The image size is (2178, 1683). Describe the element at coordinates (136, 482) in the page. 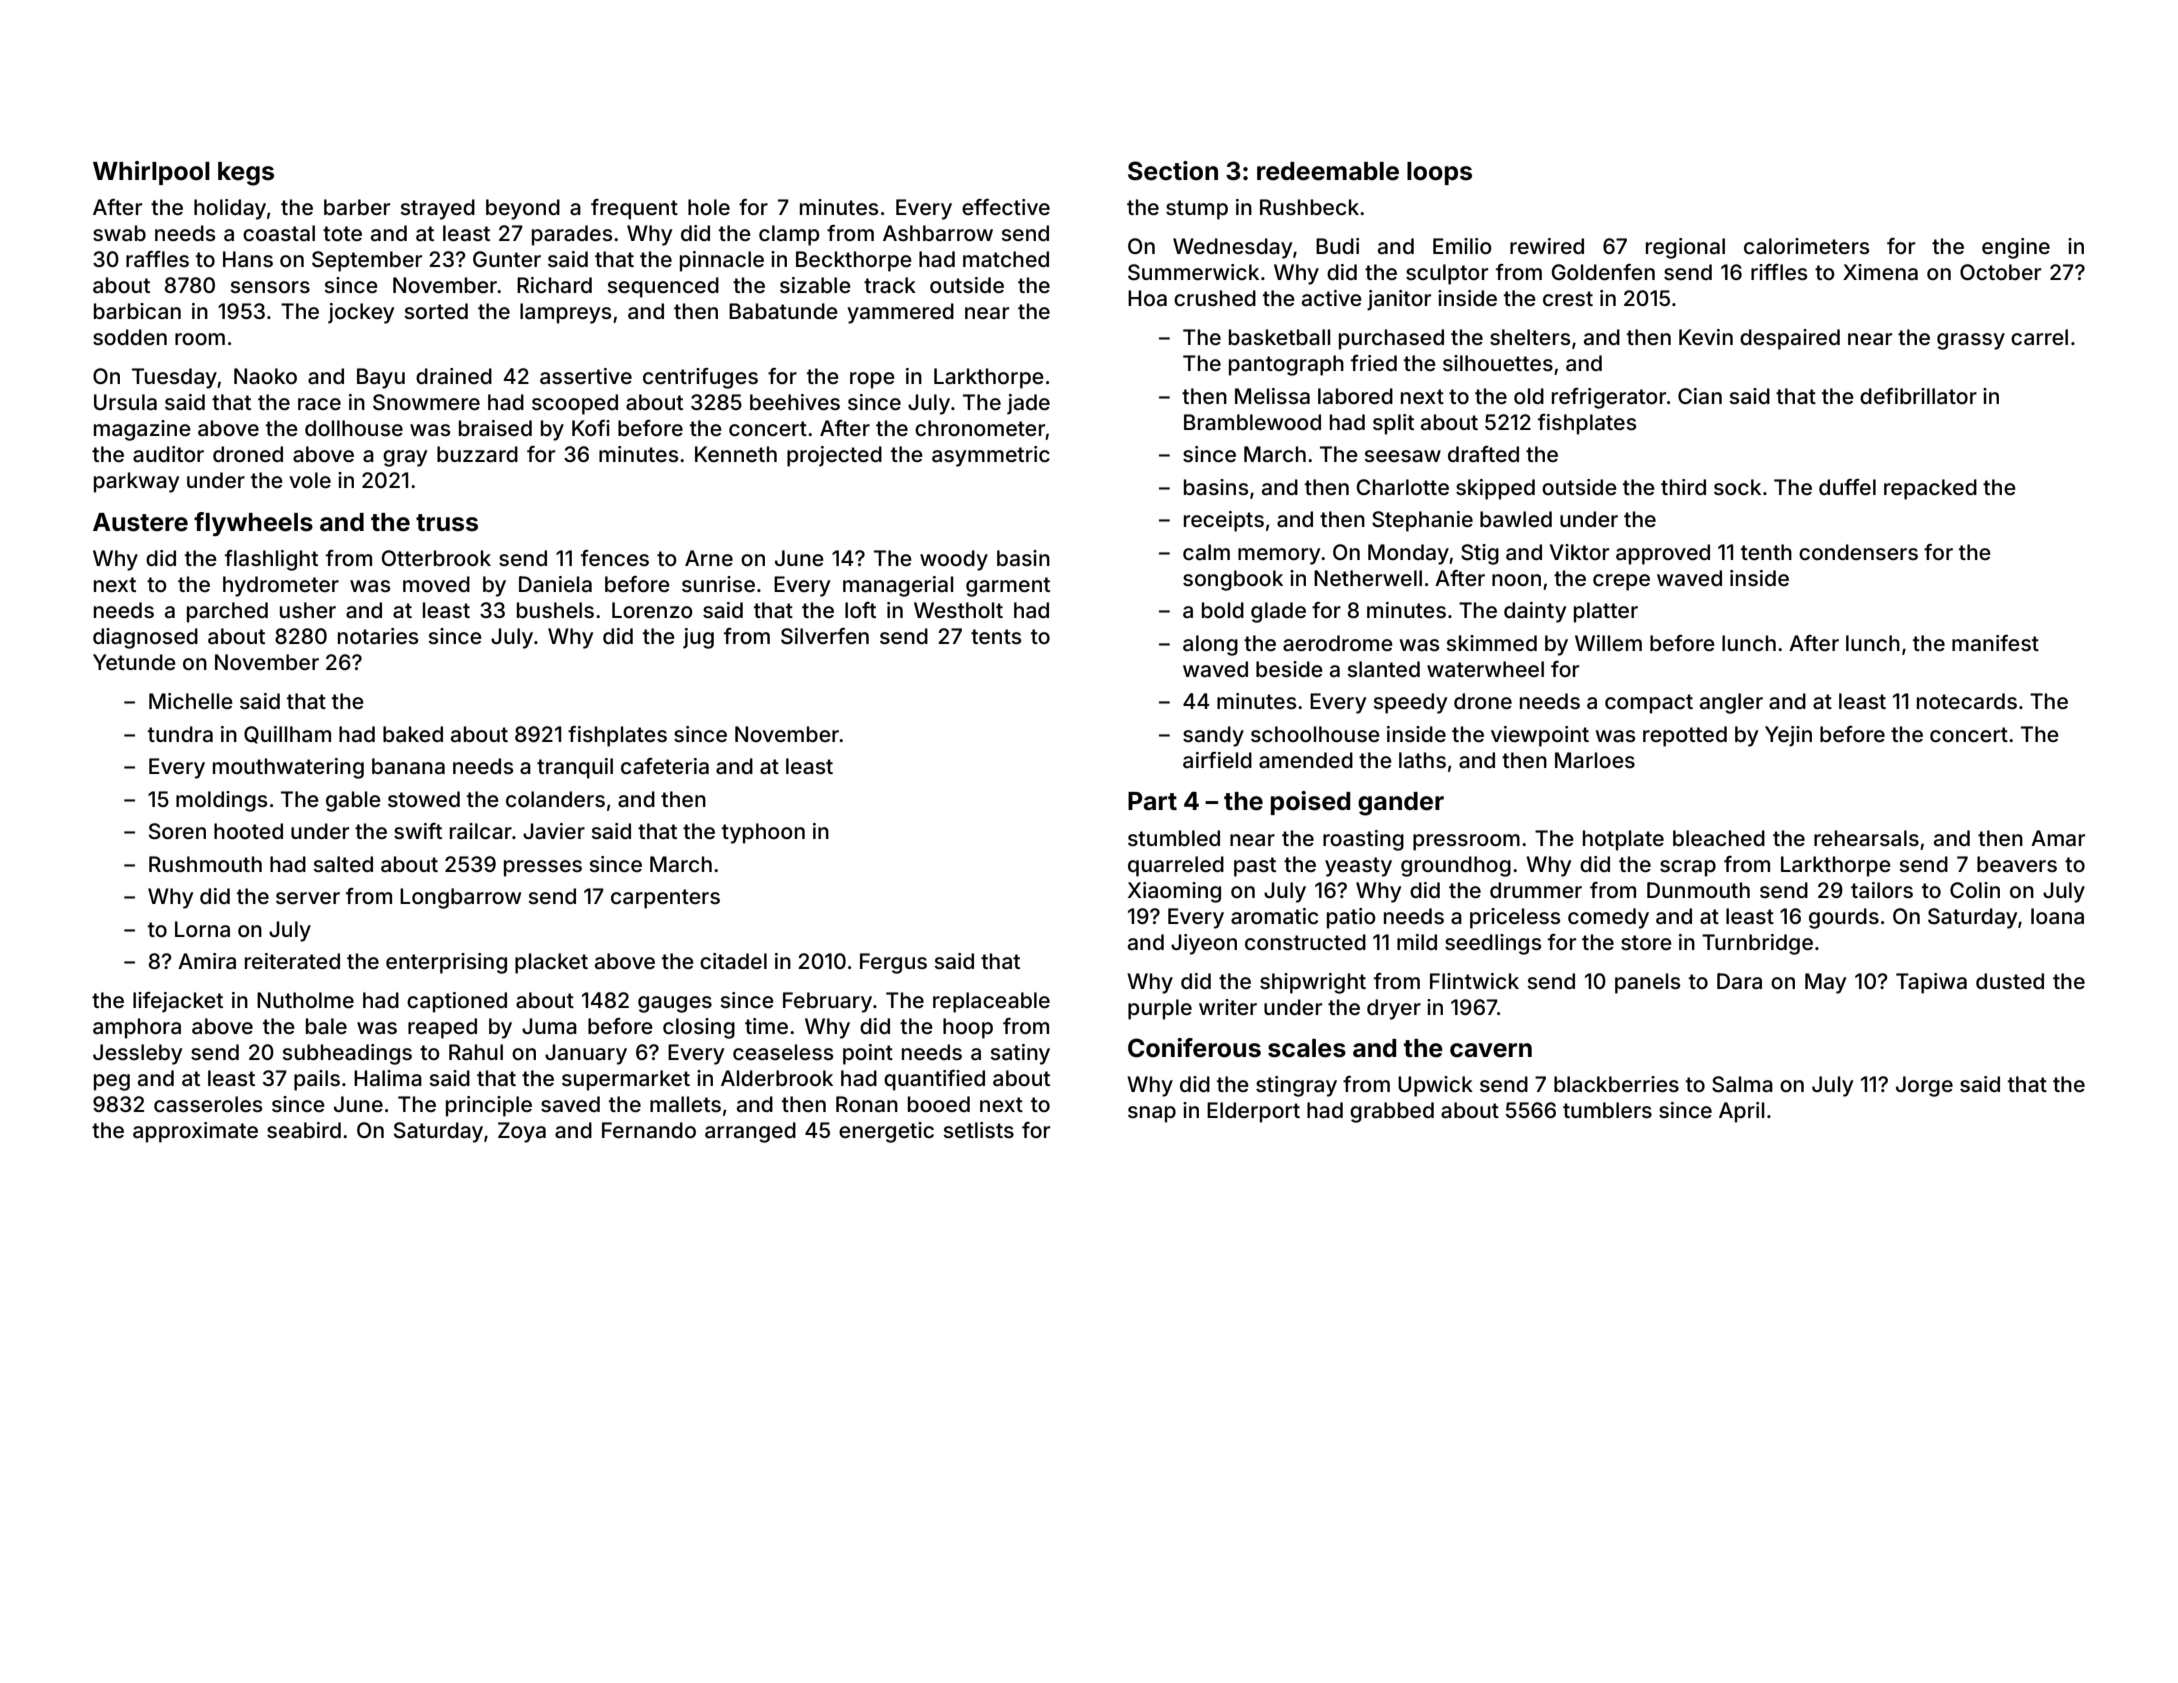

I see `parkway` at that location.
